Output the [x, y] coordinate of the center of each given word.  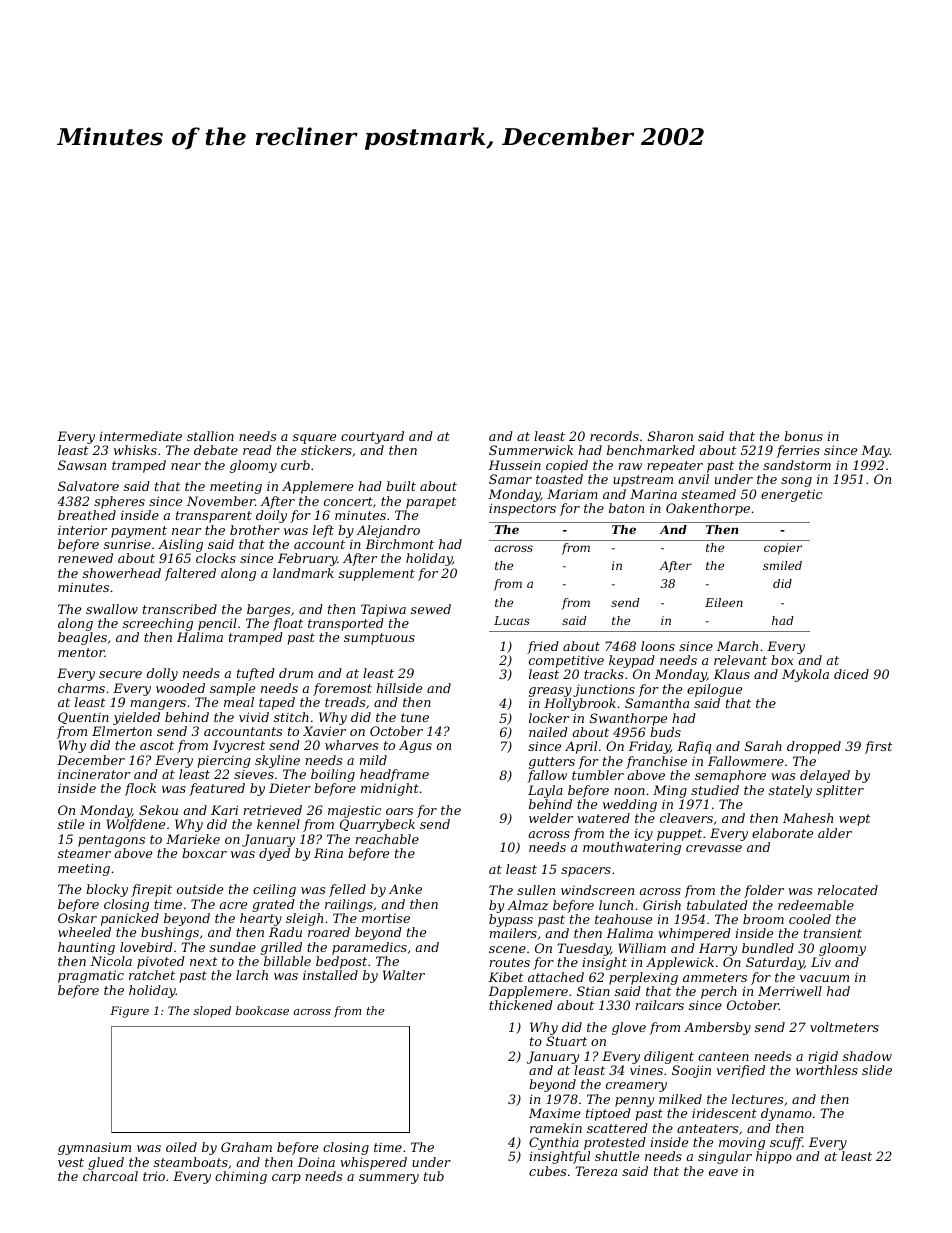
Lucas [512, 620]
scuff [786, 1143]
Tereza [596, 1171]
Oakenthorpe [708, 509]
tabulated [717, 905]
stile [71, 824]
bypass [511, 920]
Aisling [180, 545]
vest [71, 1162]
